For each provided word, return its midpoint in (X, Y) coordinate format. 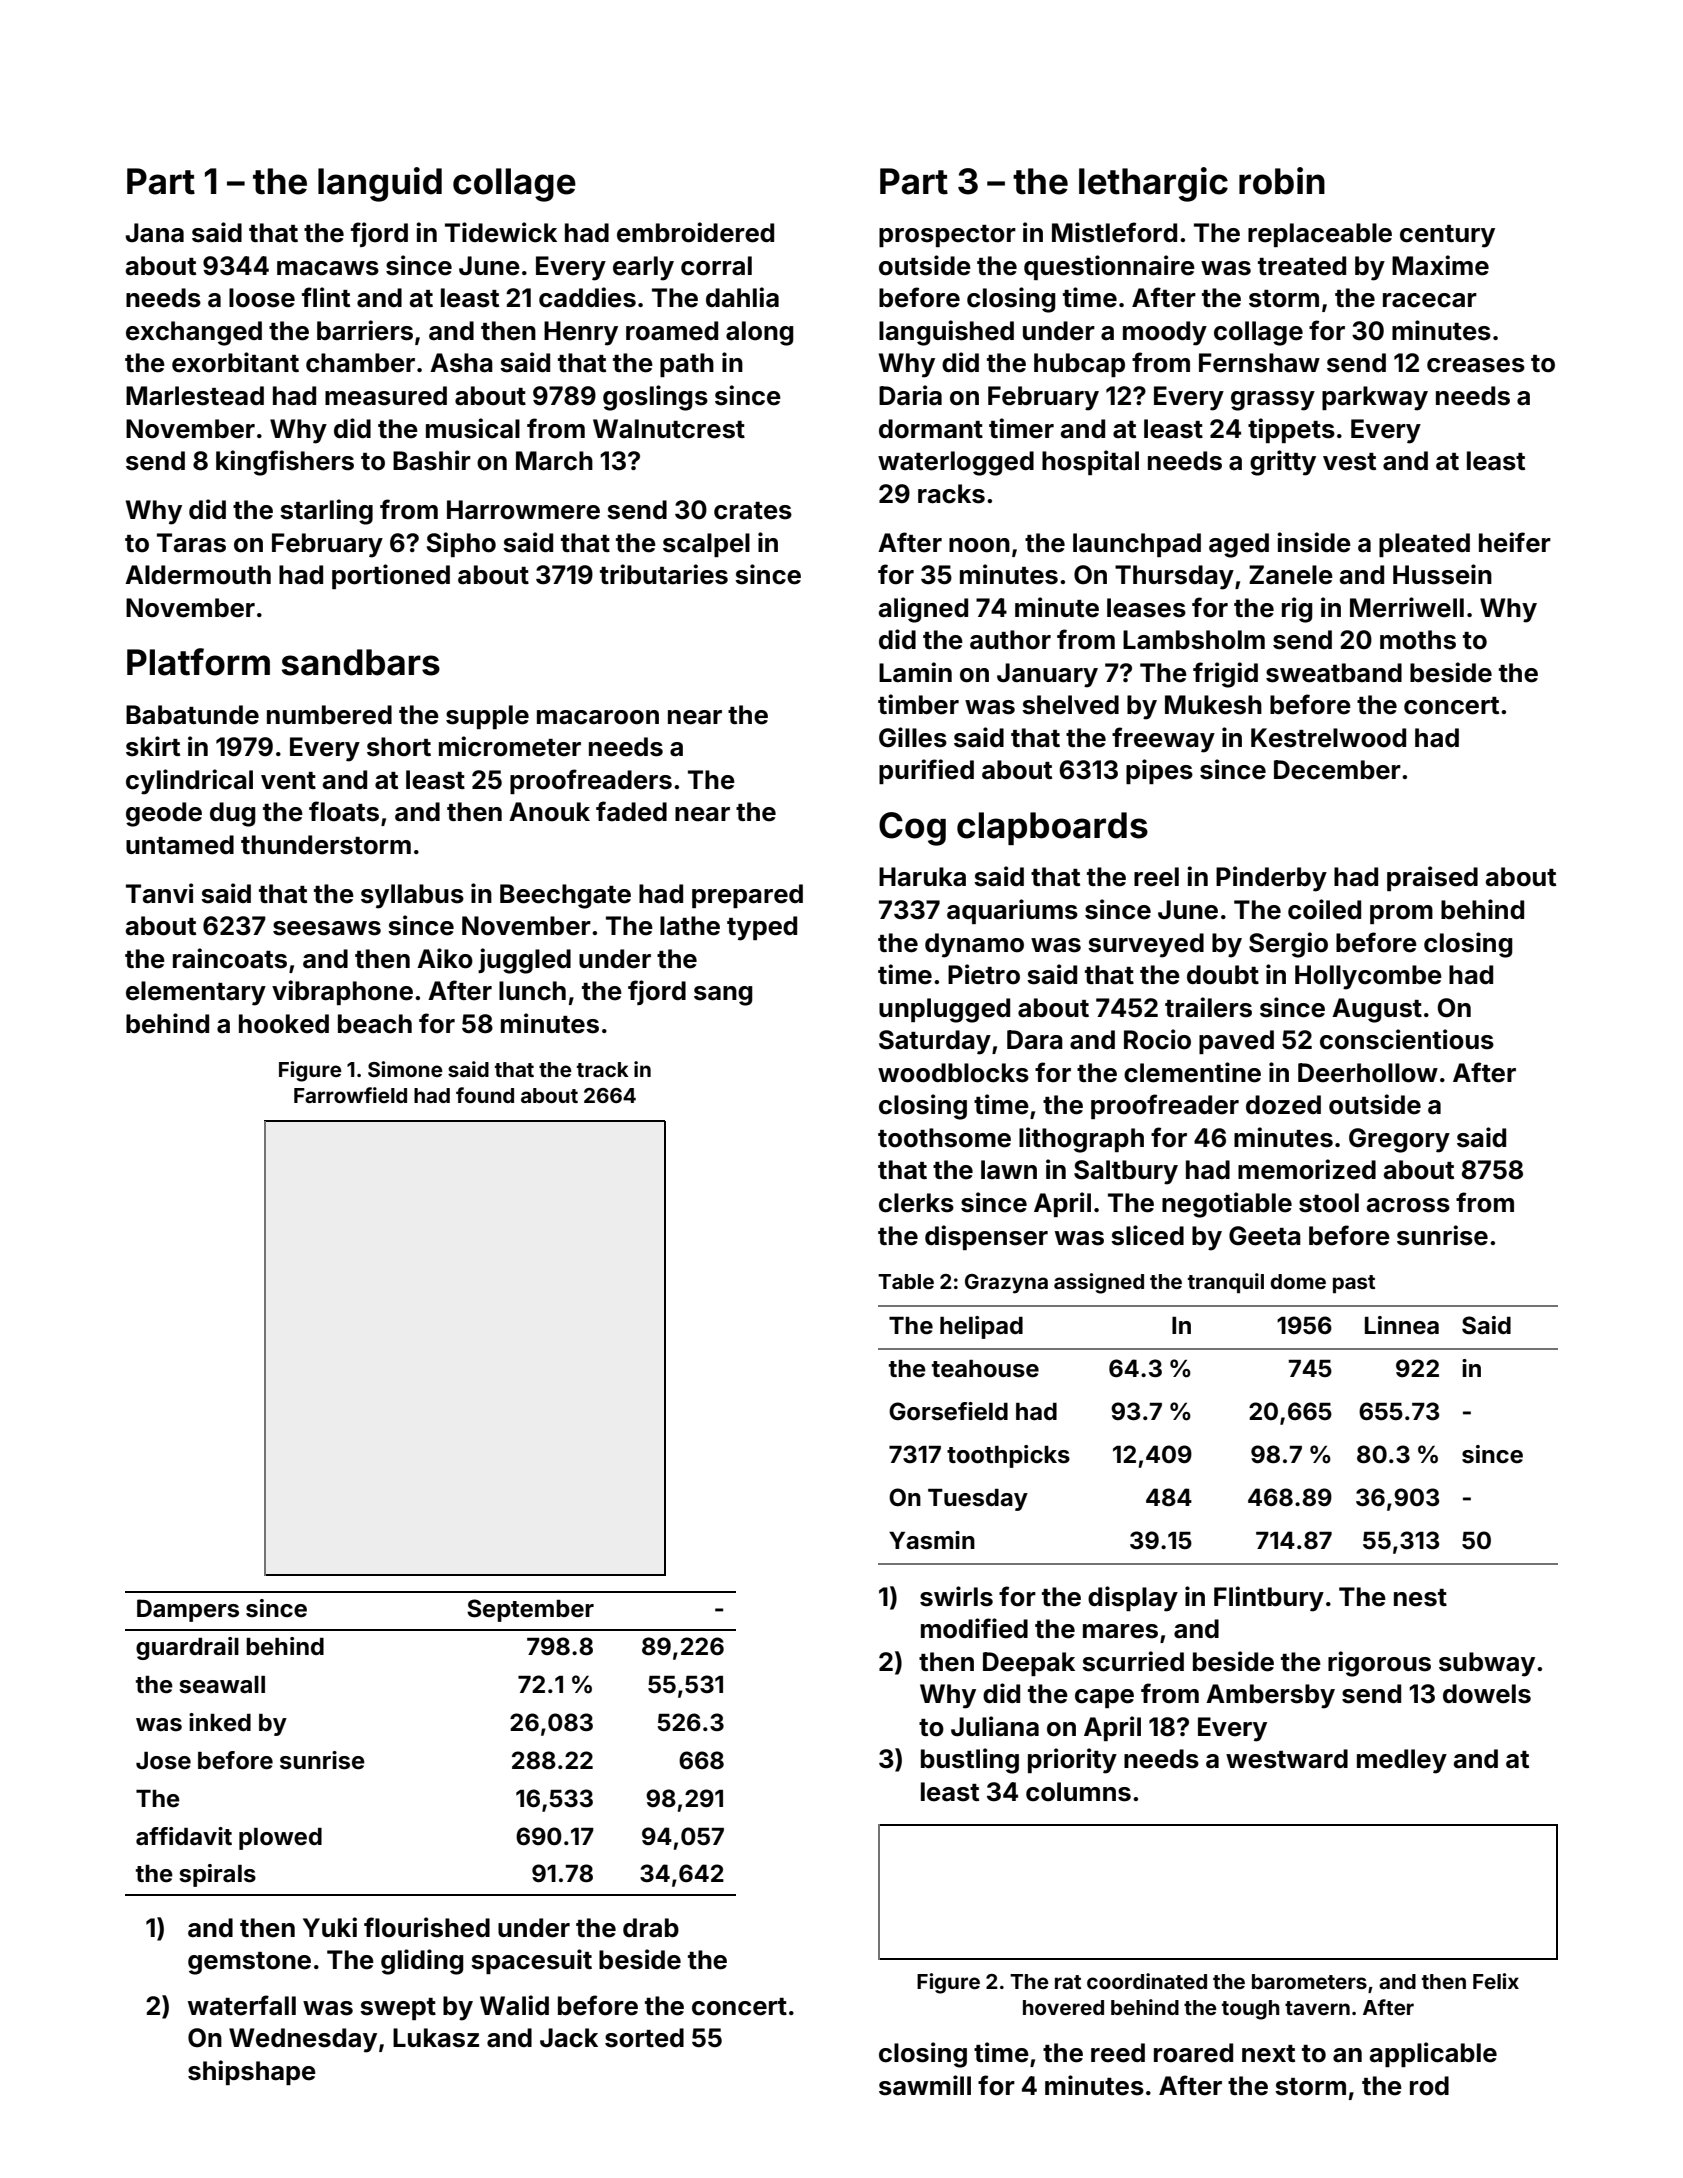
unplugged (944, 1010)
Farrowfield (350, 1095)
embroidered (695, 232)
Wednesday (303, 2040)
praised (1432, 878)
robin (1282, 181)
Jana (154, 233)
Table (906, 1281)
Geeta (1265, 1236)
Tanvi (159, 893)
